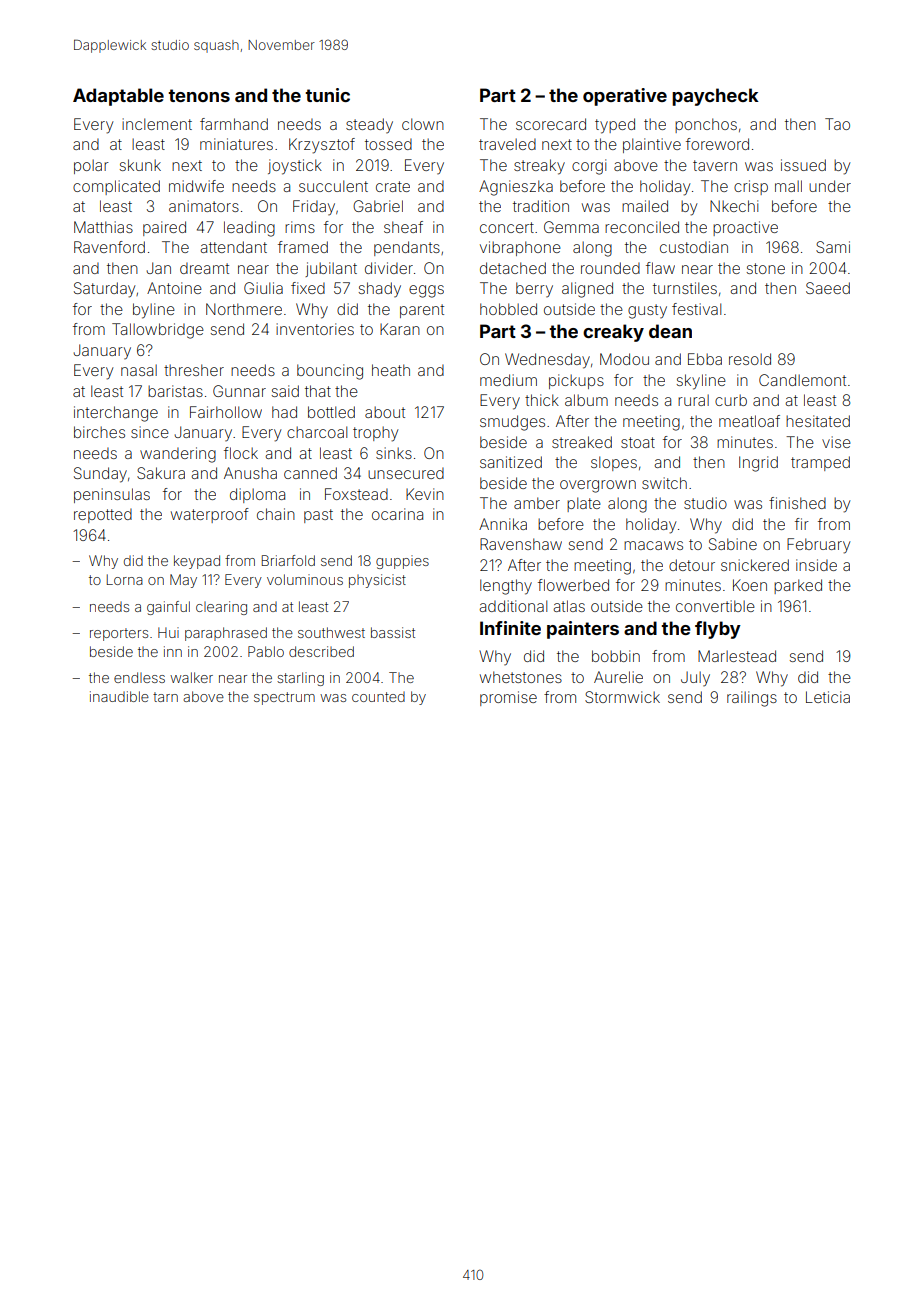  I want to click on spectrum, so click(284, 698).
